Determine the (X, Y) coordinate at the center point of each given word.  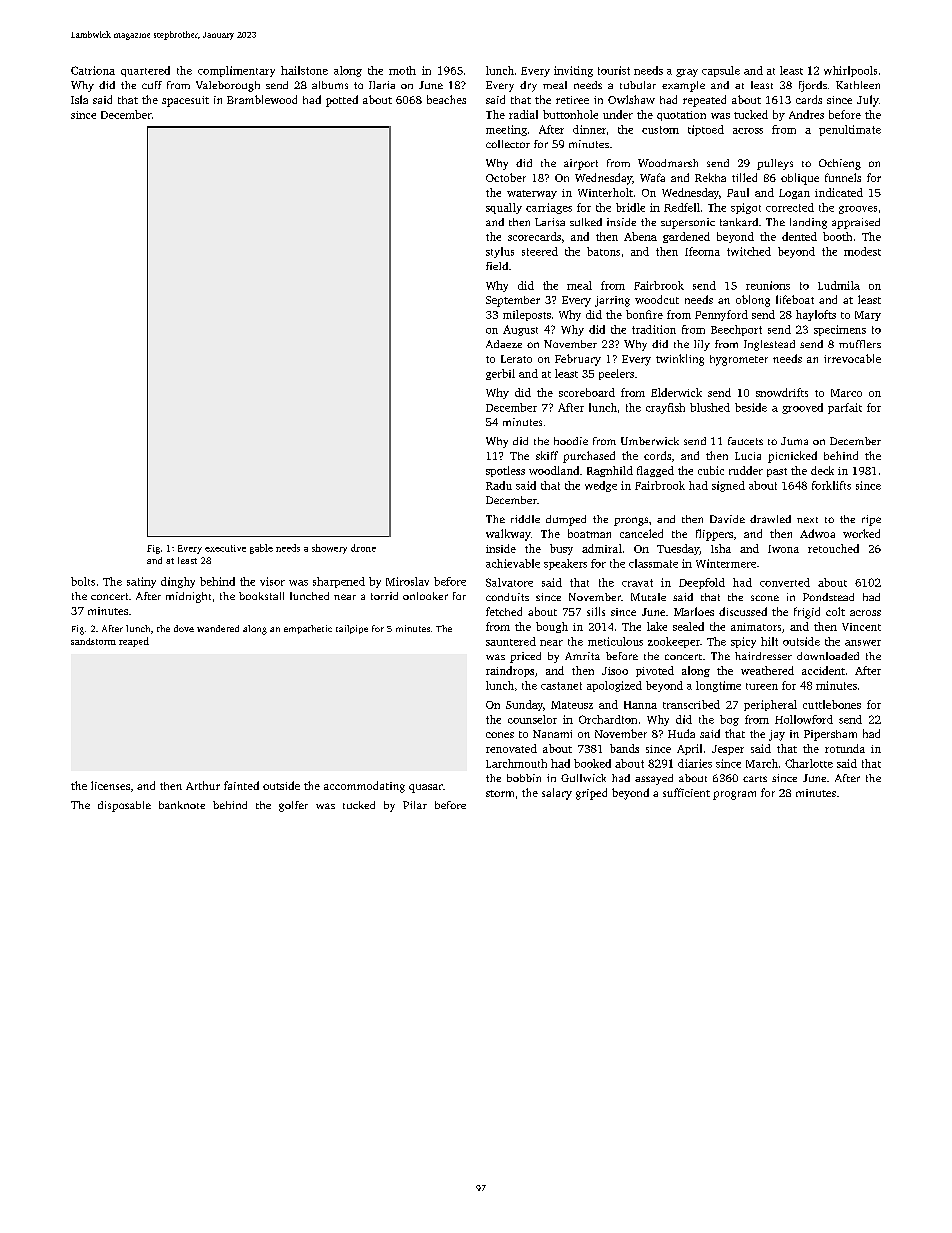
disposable (124, 806)
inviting (573, 71)
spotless (505, 471)
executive (225, 548)
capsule (721, 71)
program (734, 795)
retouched (833, 548)
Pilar (415, 805)
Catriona (93, 70)
